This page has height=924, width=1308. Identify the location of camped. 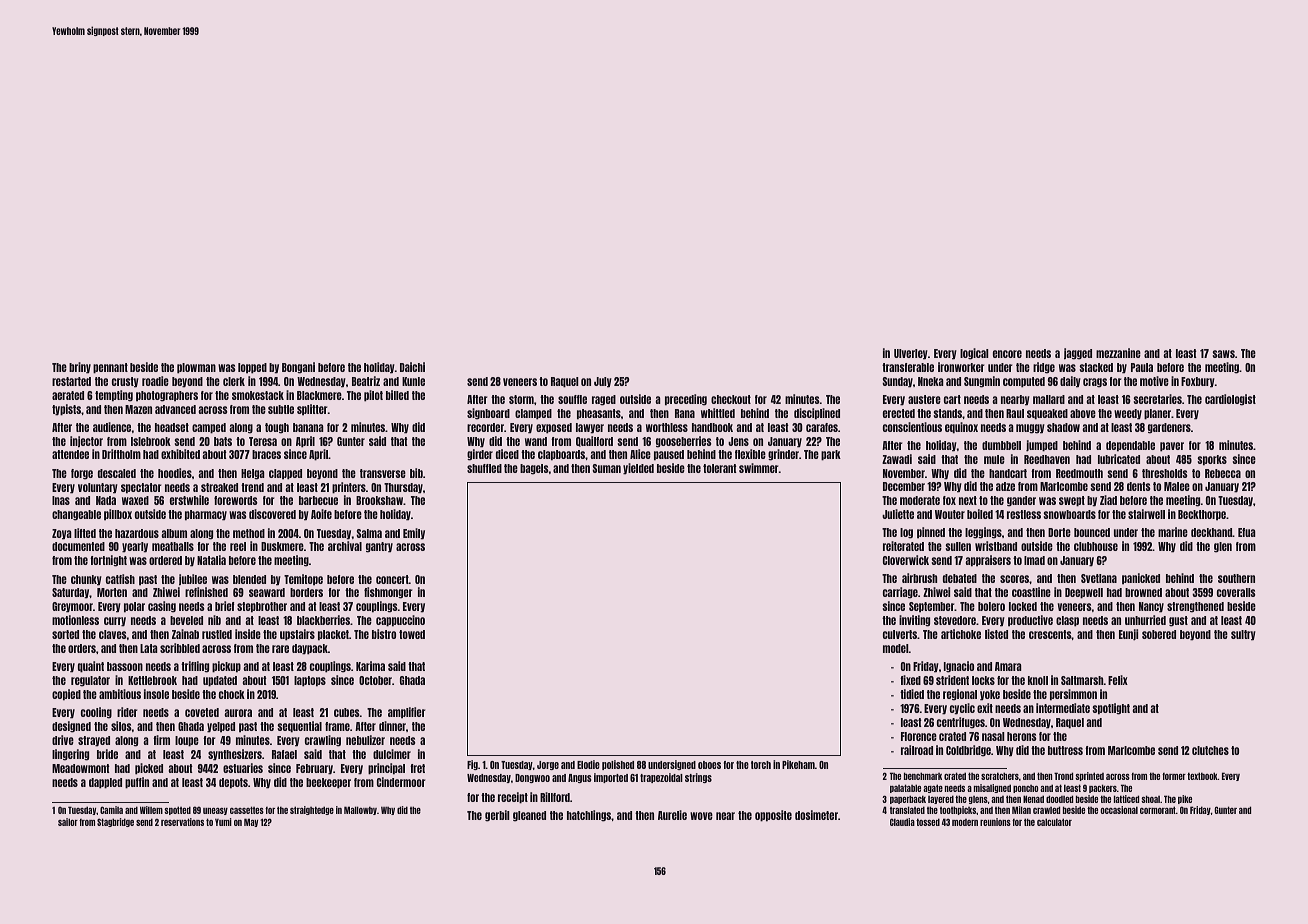
(209, 428).
